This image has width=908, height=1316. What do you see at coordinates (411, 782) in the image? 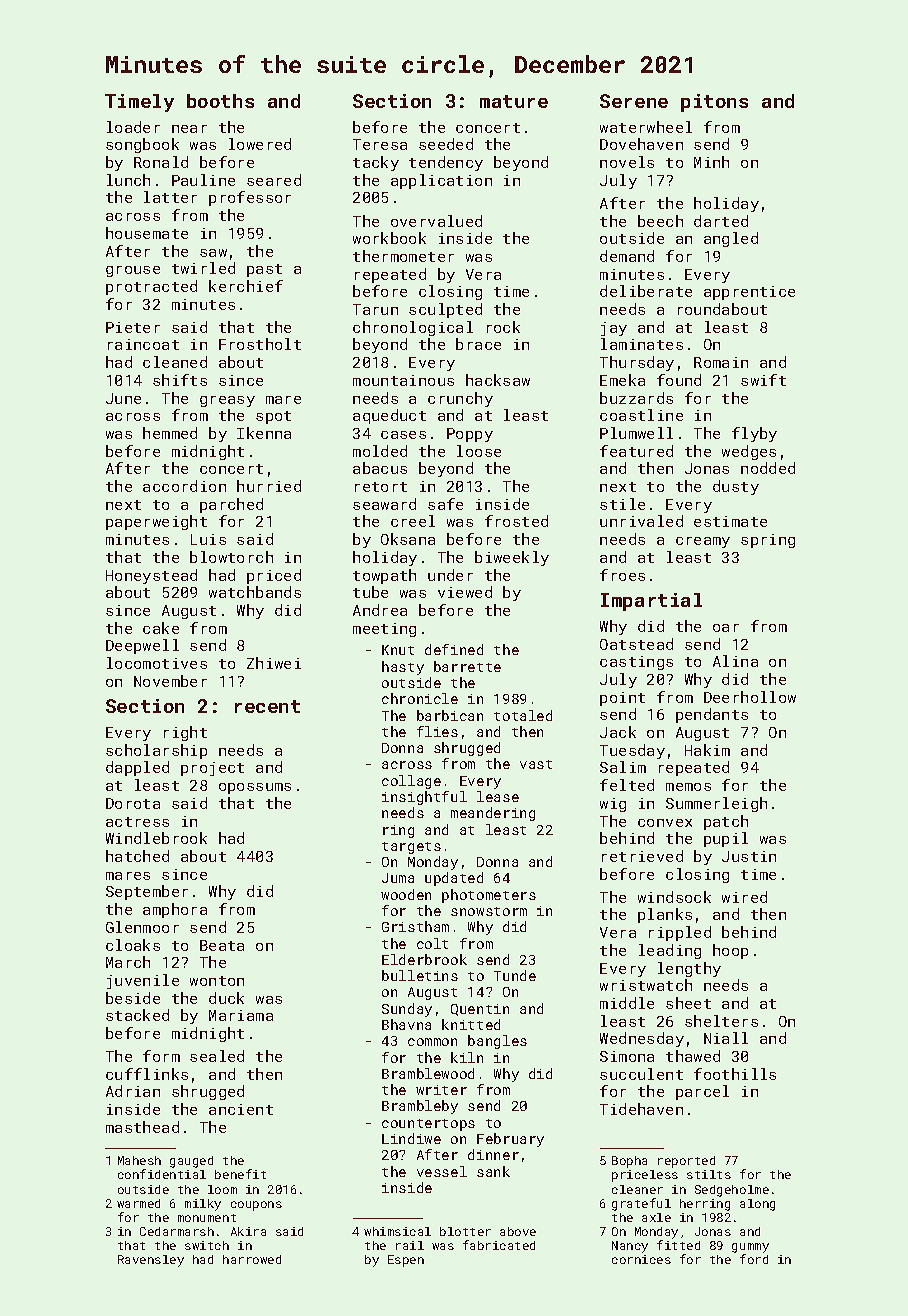
I see `collage` at bounding box center [411, 782].
